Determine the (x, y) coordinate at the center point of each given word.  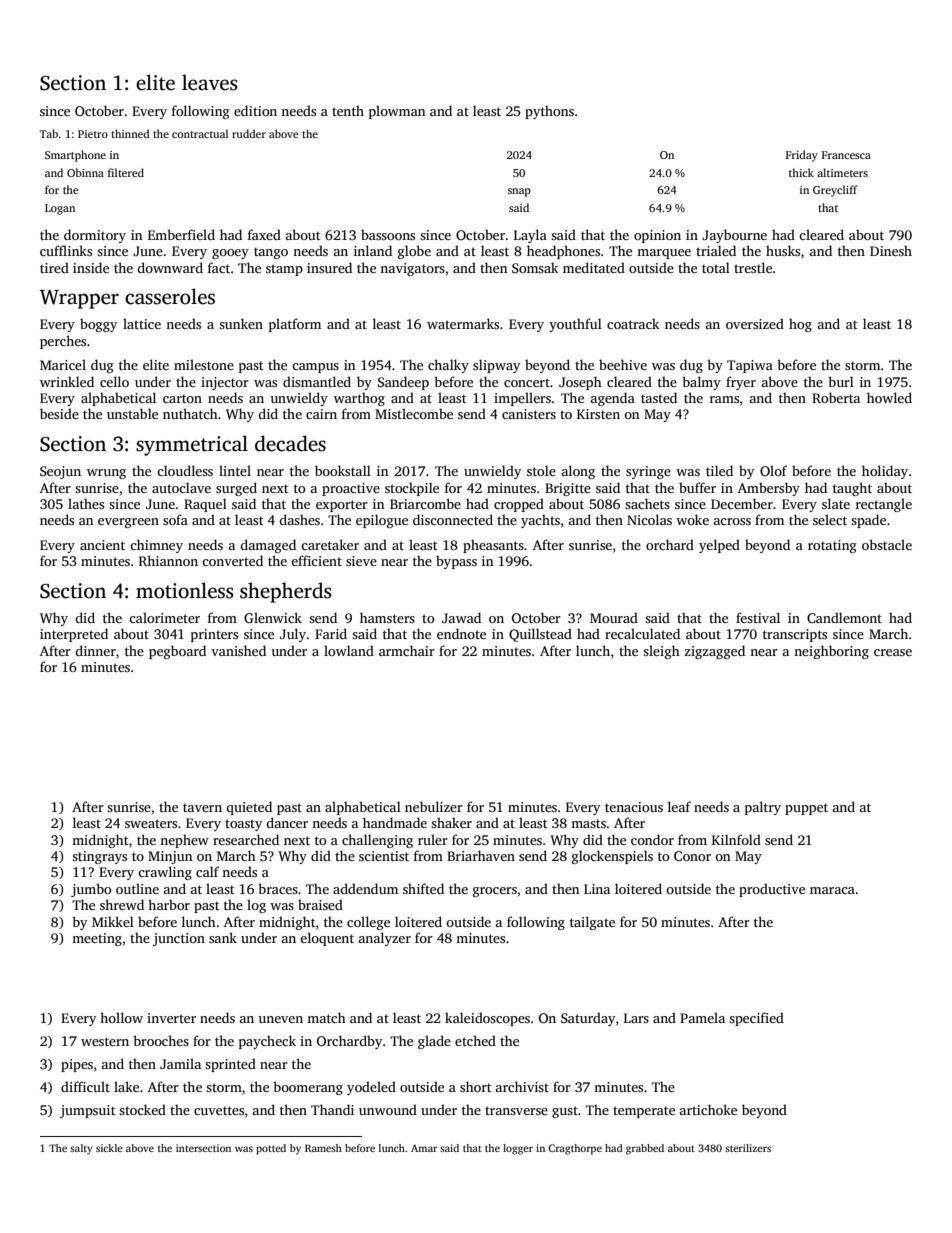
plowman (397, 112)
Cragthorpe (575, 1149)
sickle (109, 1148)
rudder (249, 133)
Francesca (846, 155)
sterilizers (748, 1148)
